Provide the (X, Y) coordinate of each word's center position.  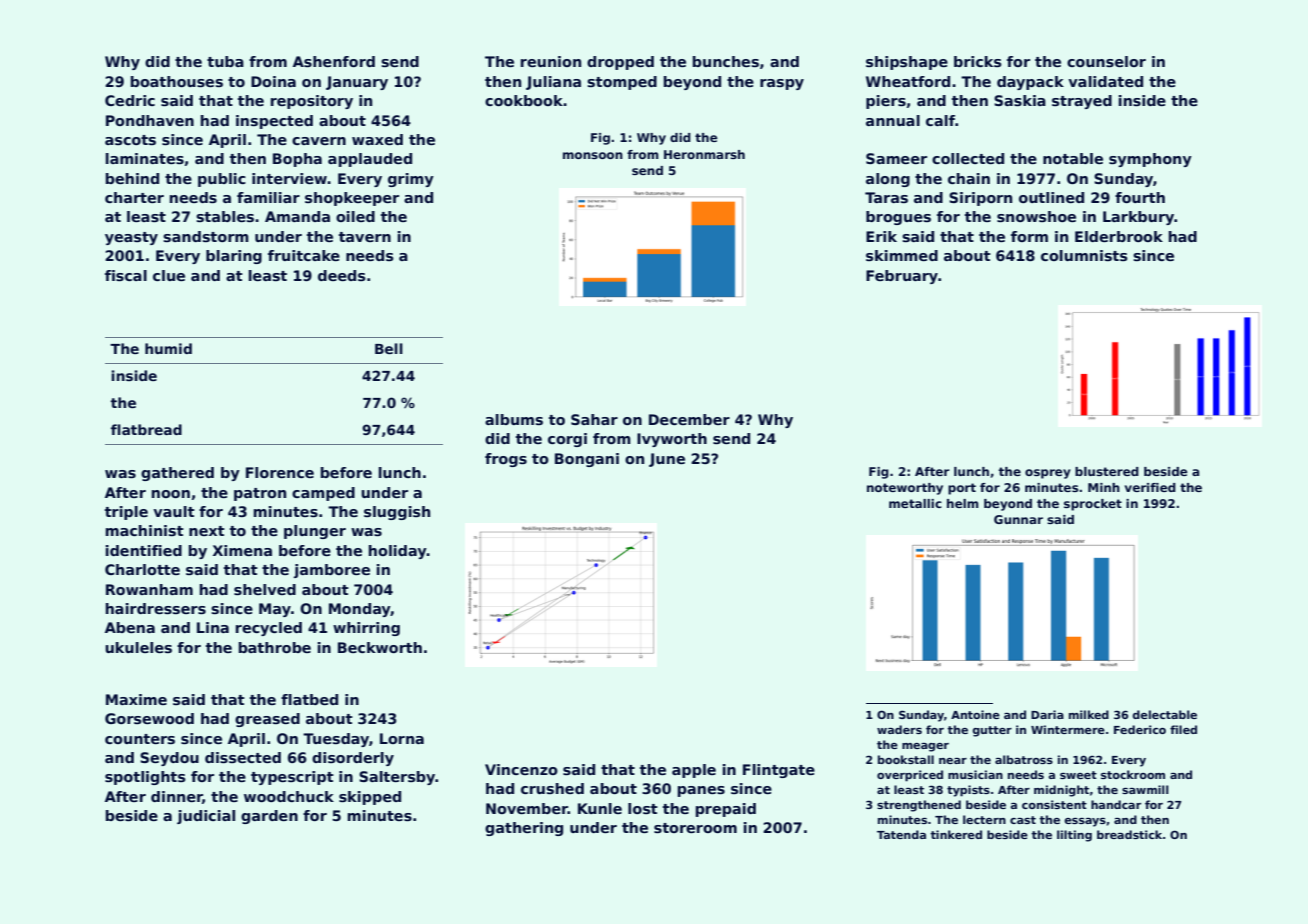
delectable (1165, 714)
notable (1073, 158)
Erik (881, 236)
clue (169, 275)
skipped (370, 798)
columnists (1084, 255)
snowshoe (1036, 216)
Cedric (130, 100)
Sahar (594, 419)
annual (893, 120)
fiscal (126, 275)
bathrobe (275, 647)
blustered (1107, 471)
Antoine (975, 714)
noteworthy (905, 489)
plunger (315, 532)
